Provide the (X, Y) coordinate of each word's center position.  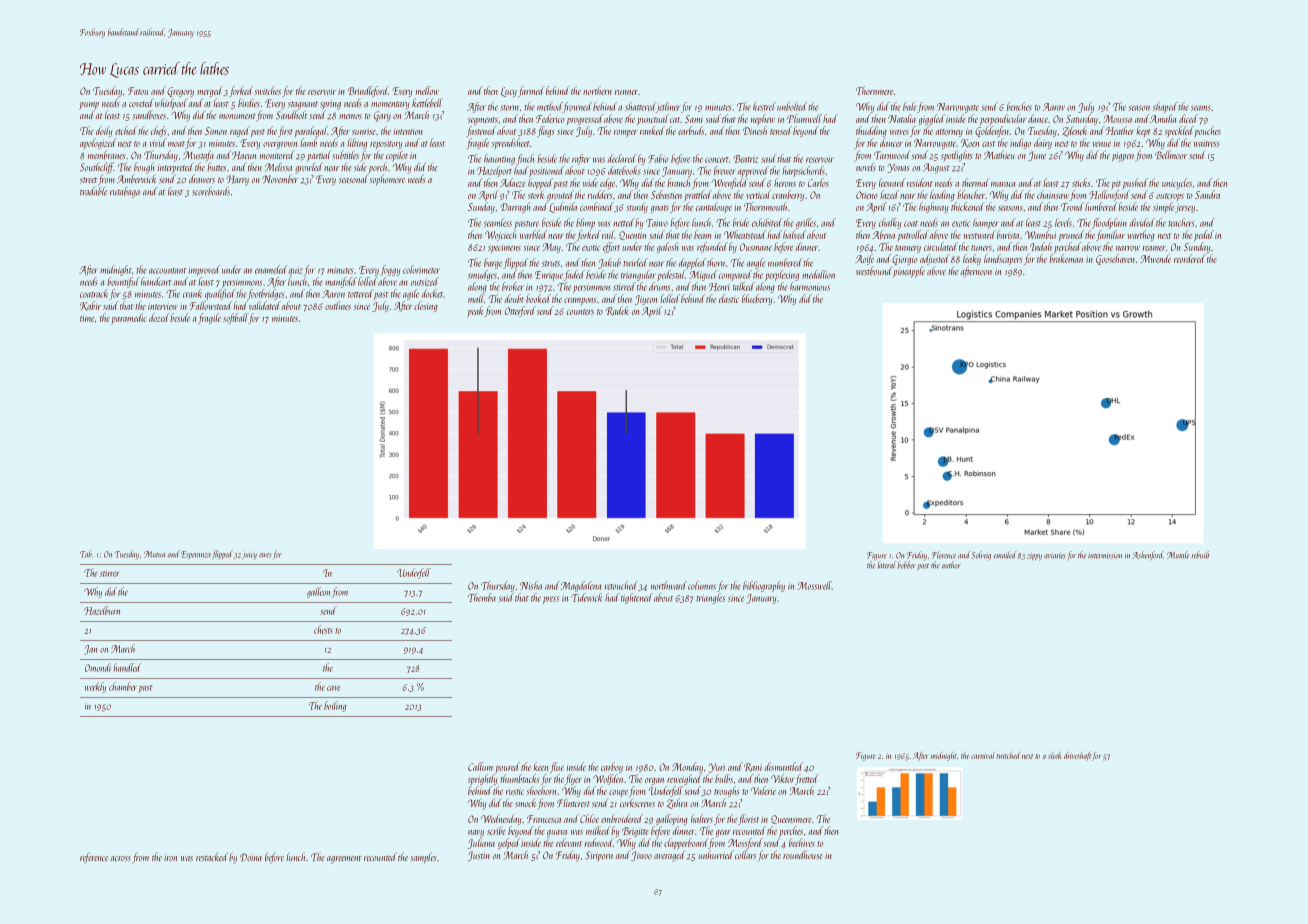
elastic (729, 298)
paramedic (129, 318)
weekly (95, 687)
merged (210, 91)
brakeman (1066, 258)
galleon (318, 592)
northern (597, 90)
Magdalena (581, 586)
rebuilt (1201, 555)
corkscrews (637, 803)
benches (1019, 106)
